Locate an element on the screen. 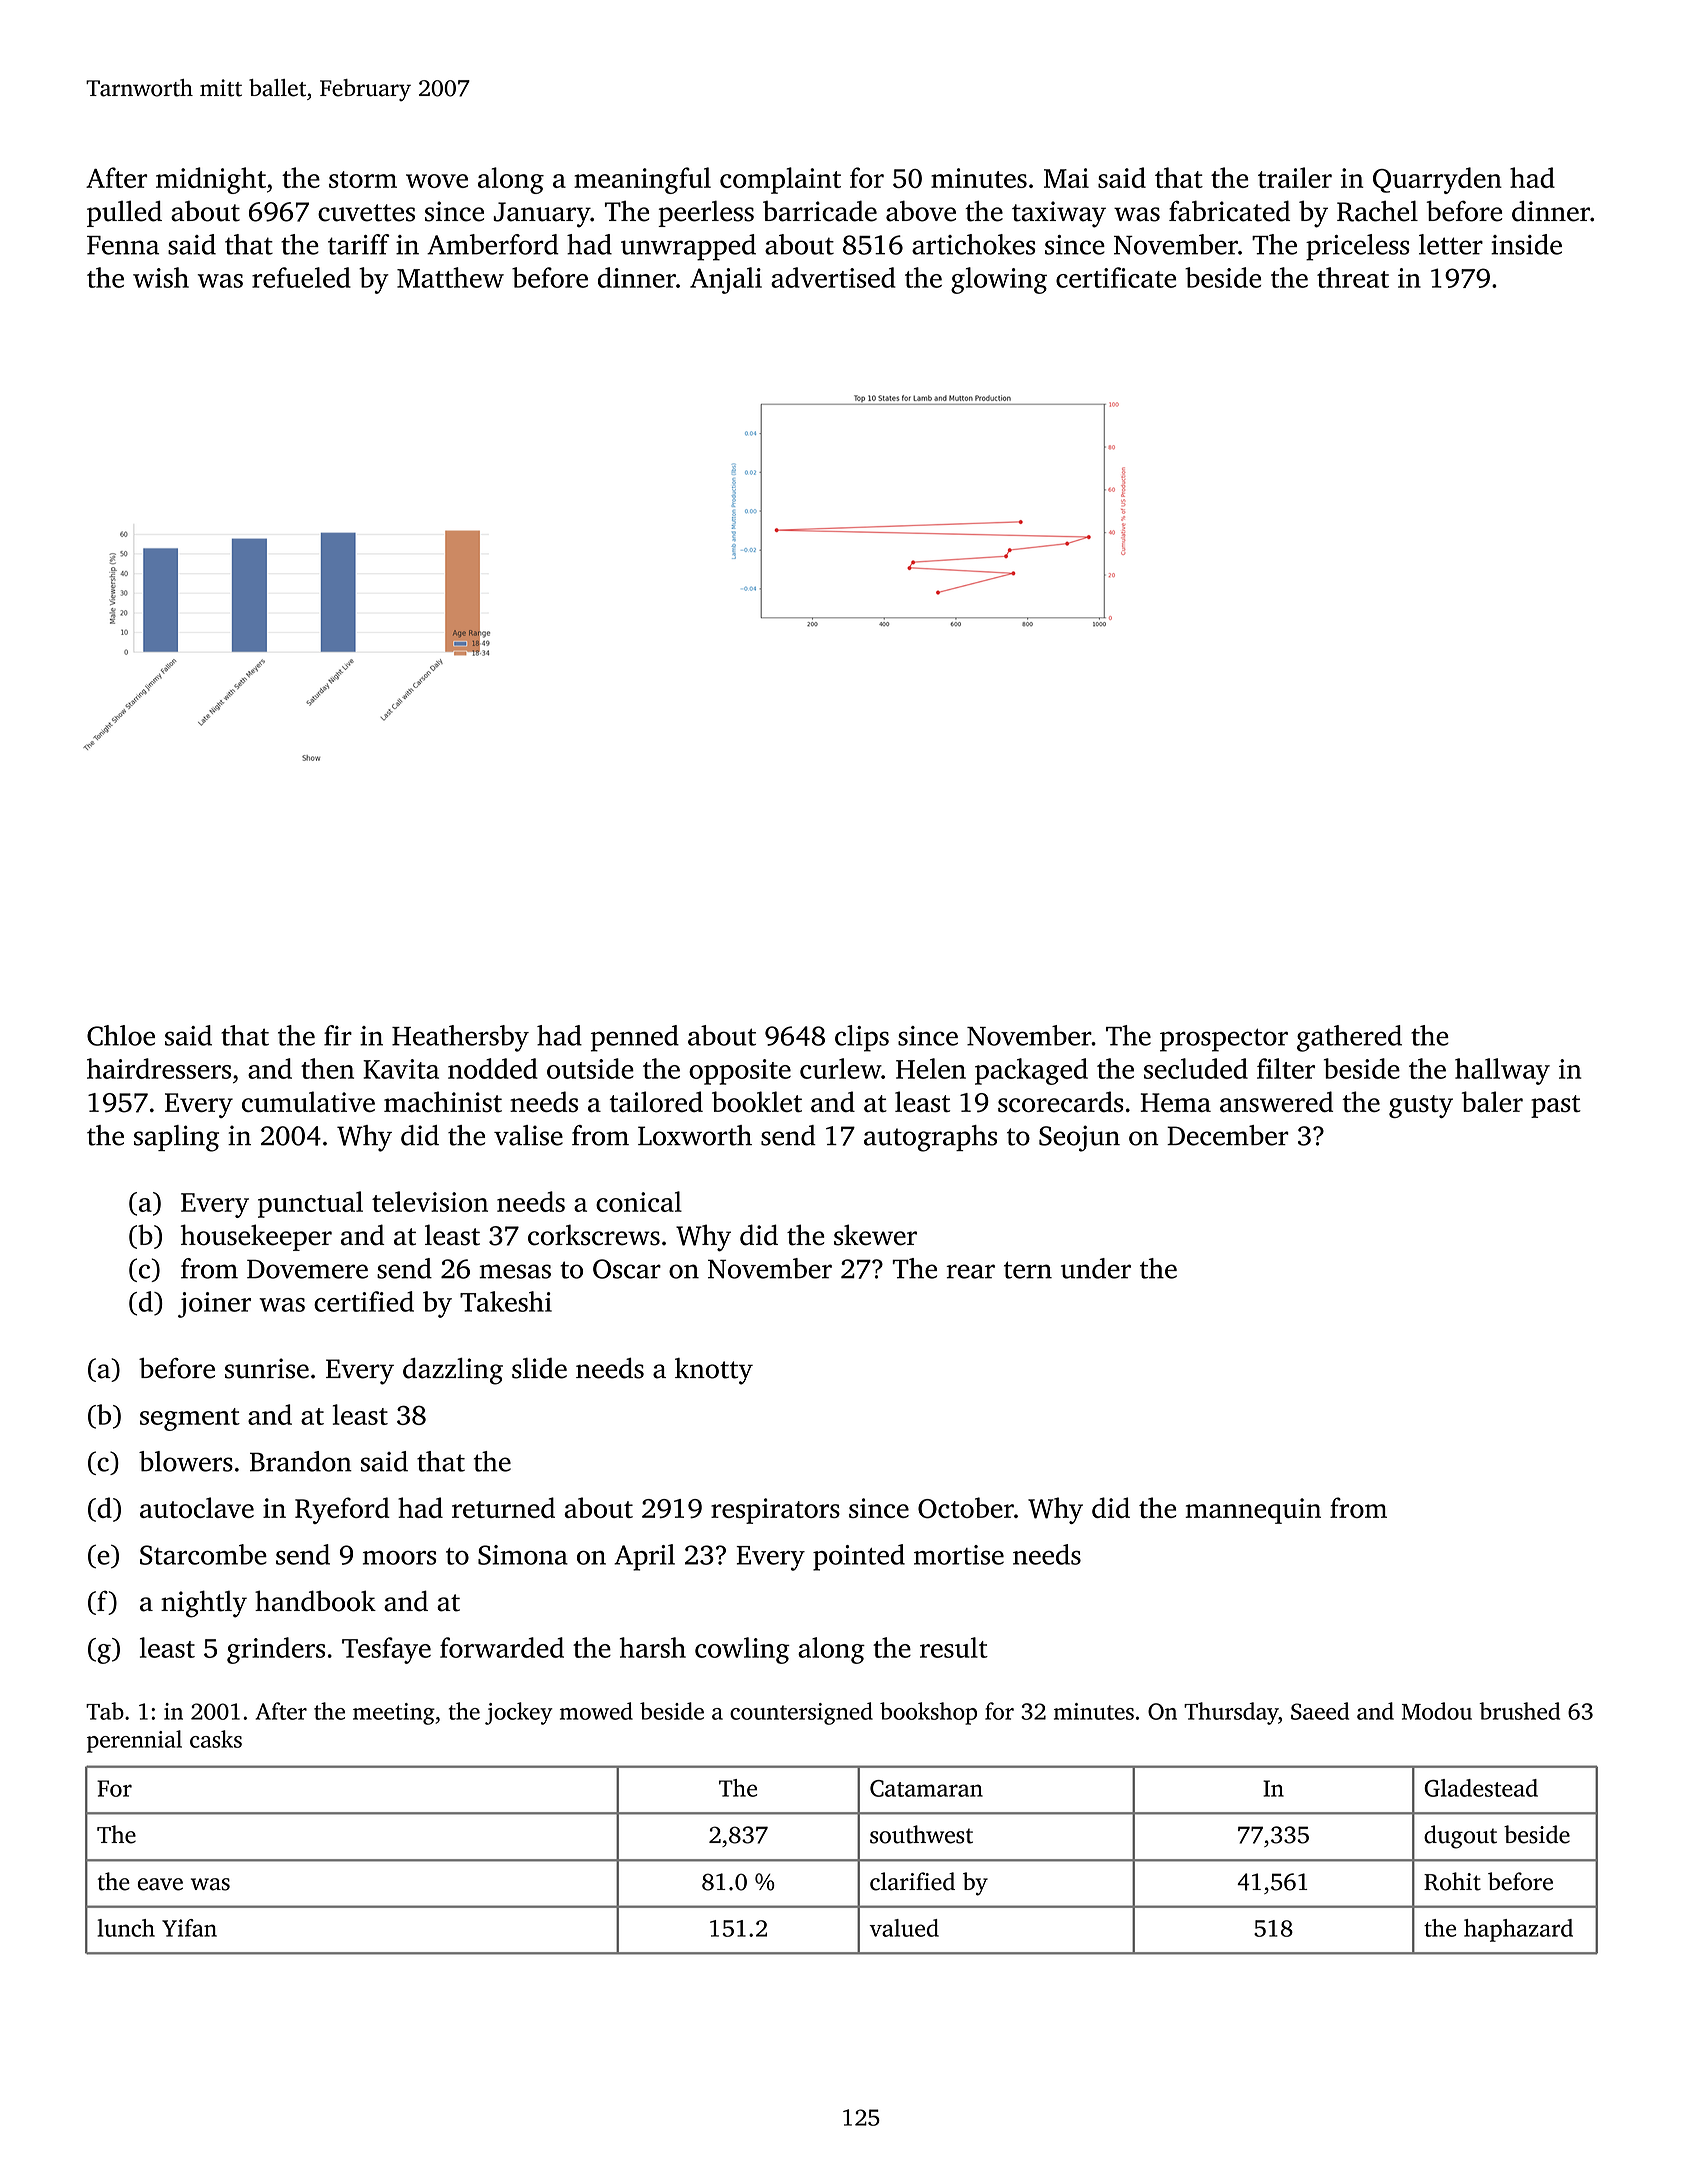 The height and width of the screenshot is (2178, 1683). Anjali is located at coordinates (726, 280).
